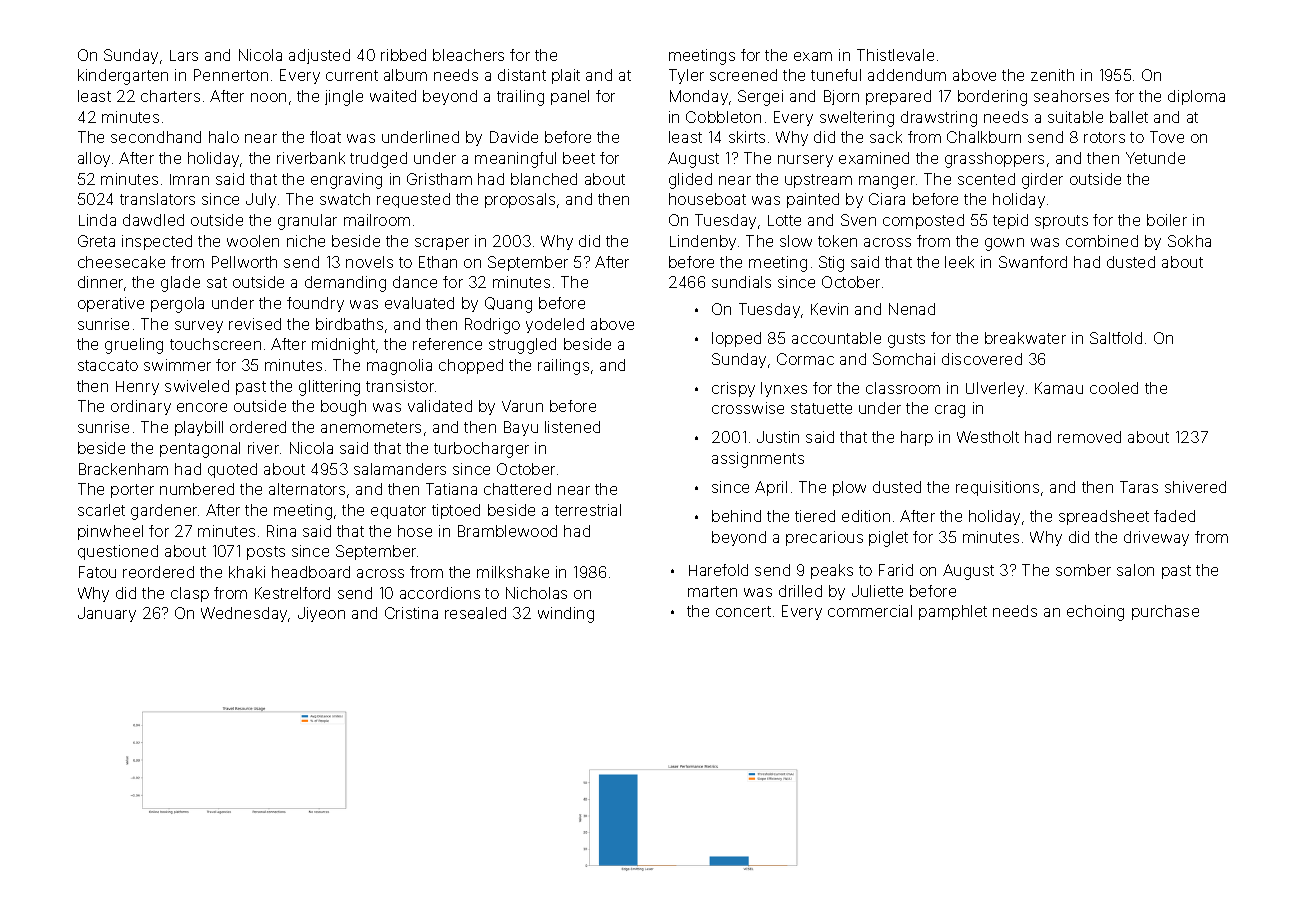 The image size is (1308, 924). What do you see at coordinates (994, 160) in the screenshot?
I see `grasshoppers` at bounding box center [994, 160].
